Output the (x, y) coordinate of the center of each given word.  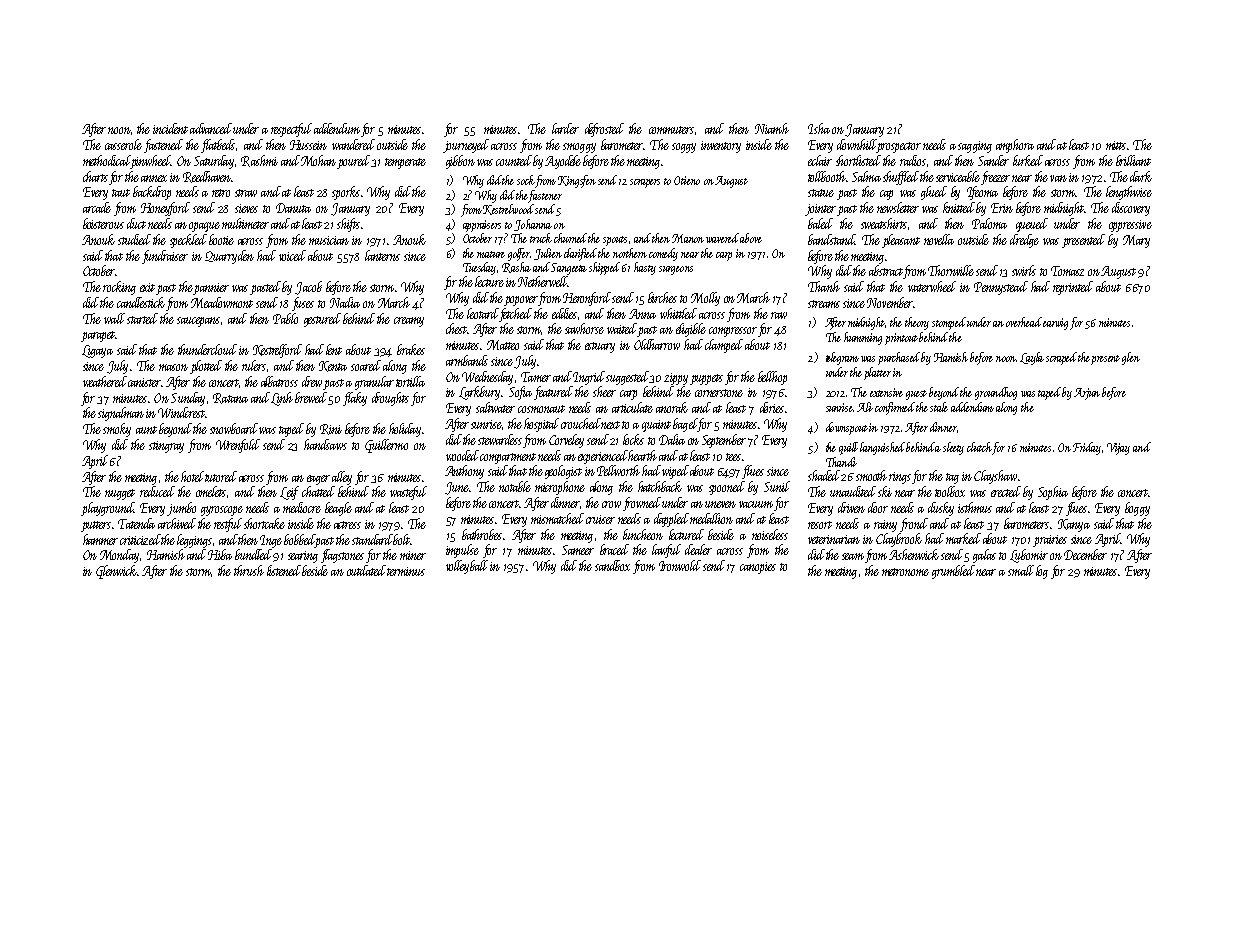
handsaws (325, 444)
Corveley (566, 441)
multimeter (245, 223)
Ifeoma (982, 193)
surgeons (676, 270)
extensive (886, 392)
